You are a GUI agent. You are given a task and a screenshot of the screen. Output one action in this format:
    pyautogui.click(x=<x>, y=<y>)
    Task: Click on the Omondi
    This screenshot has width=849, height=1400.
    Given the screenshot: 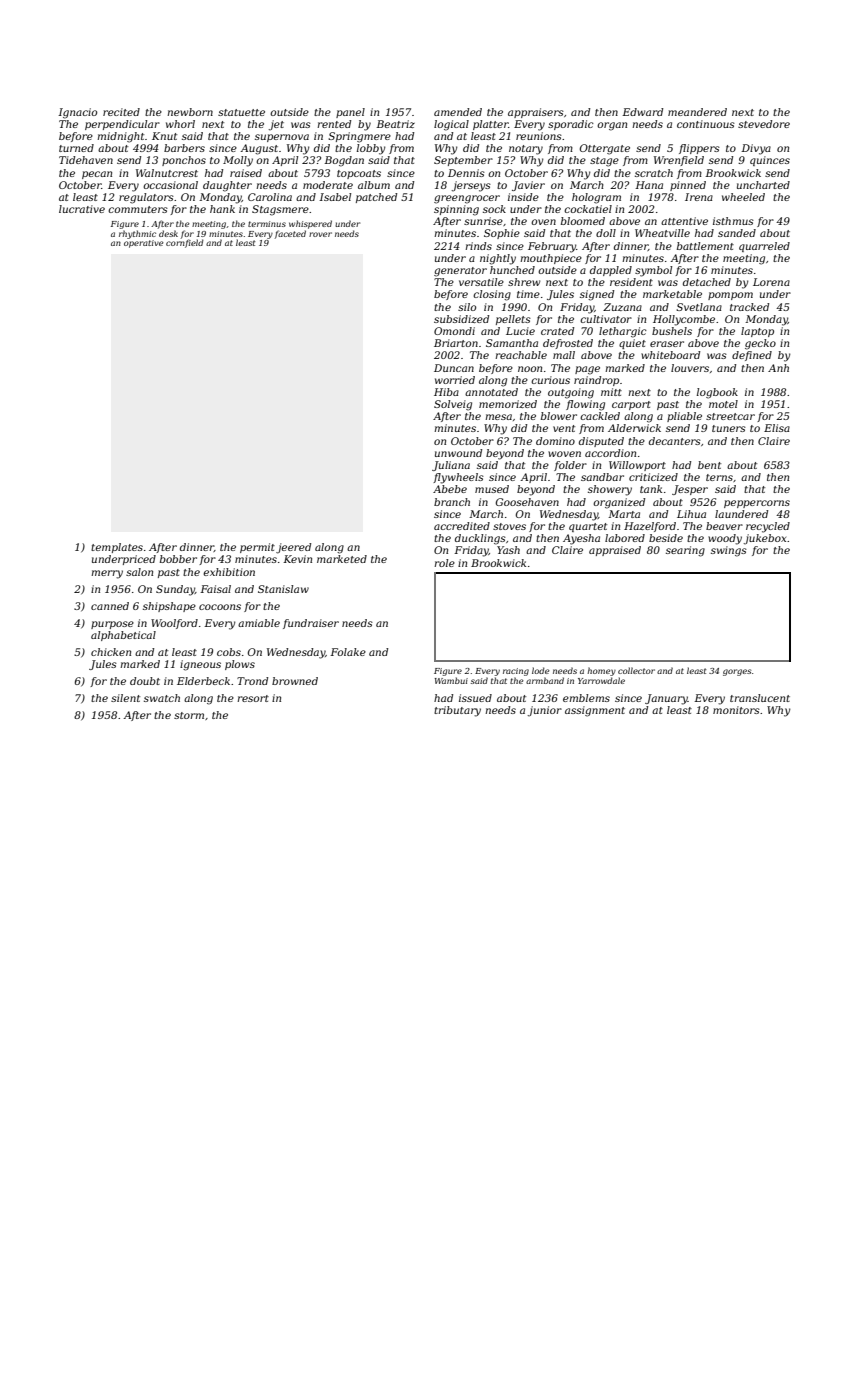 What is the action you would take?
    pyautogui.click(x=454, y=331)
